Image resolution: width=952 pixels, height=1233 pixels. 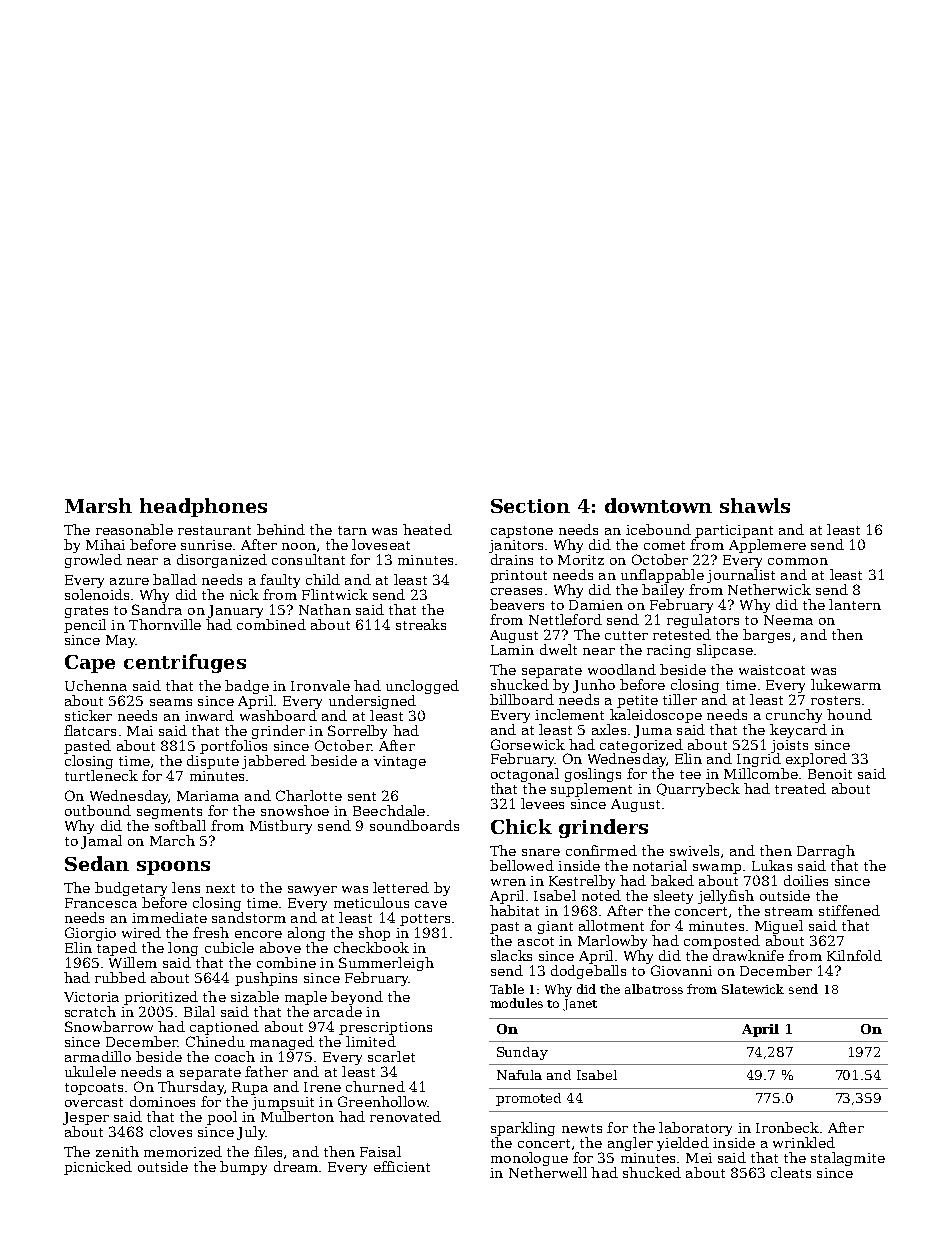 I want to click on Table, so click(x=507, y=989).
